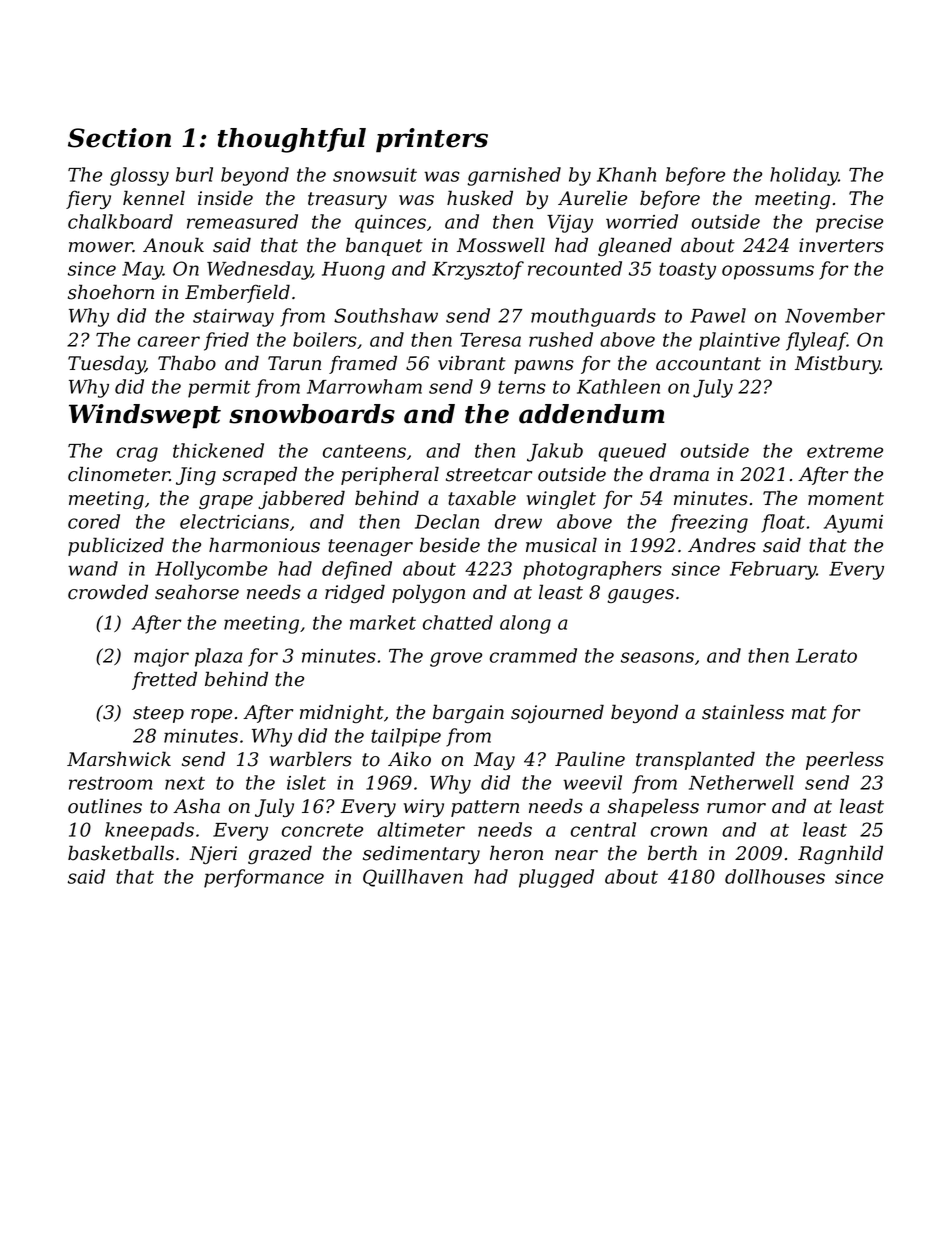 This screenshot has height=1233, width=952. What do you see at coordinates (432, 140) in the screenshot?
I see `printers` at bounding box center [432, 140].
